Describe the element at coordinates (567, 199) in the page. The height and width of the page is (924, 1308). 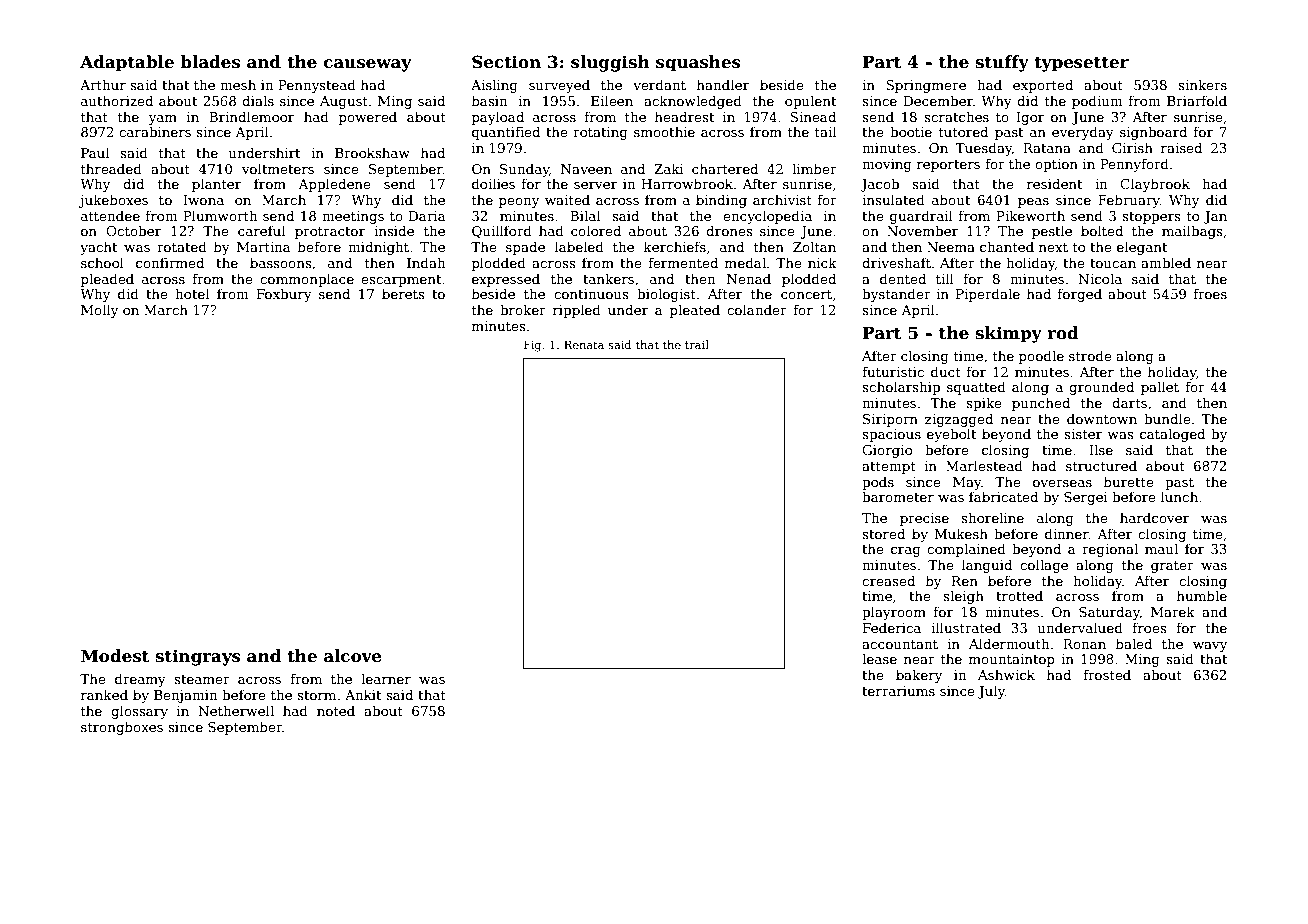
I see `waited` at that location.
